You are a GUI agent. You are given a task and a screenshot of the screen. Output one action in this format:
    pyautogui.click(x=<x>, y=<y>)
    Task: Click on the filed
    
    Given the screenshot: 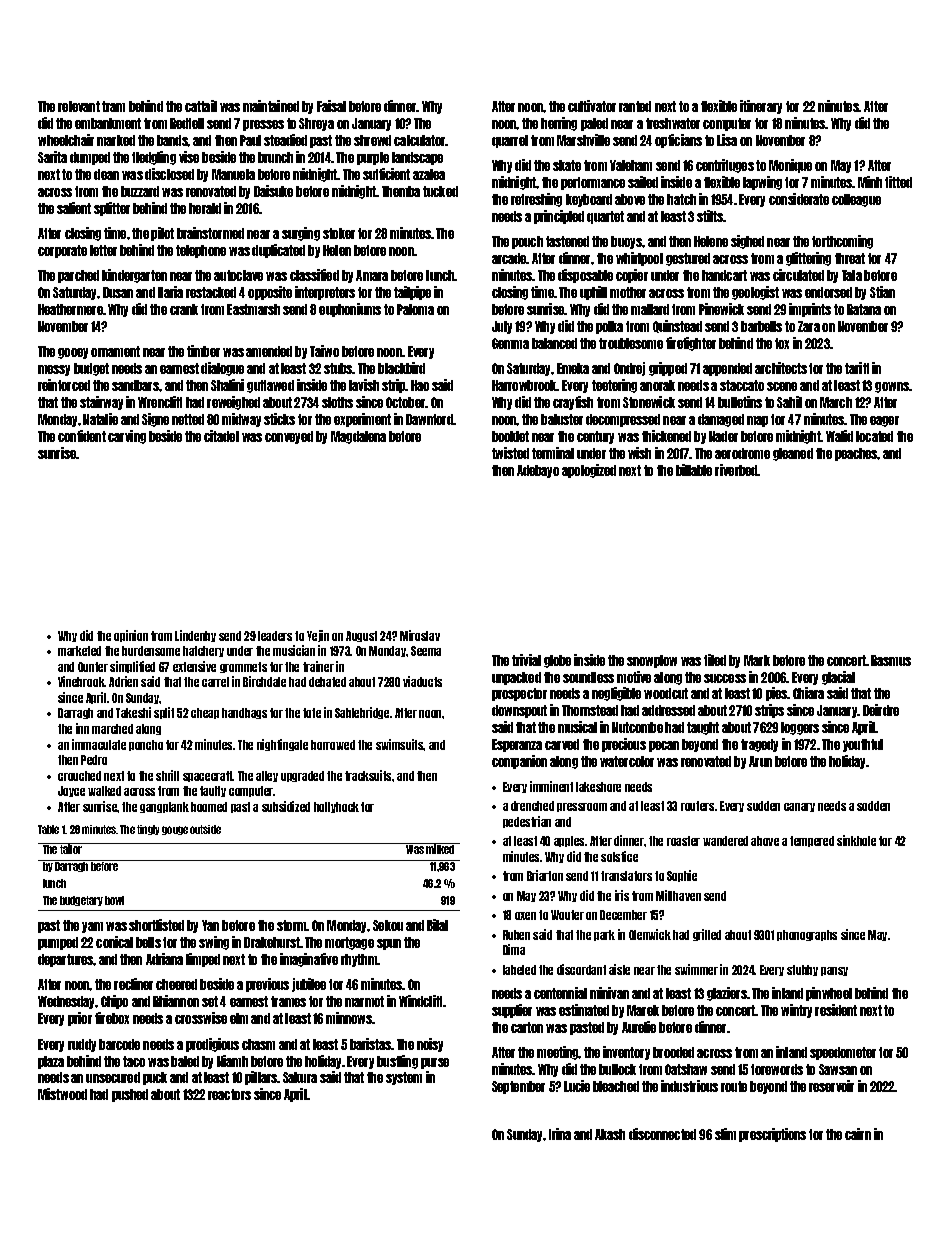 What is the action you would take?
    pyautogui.click(x=715, y=660)
